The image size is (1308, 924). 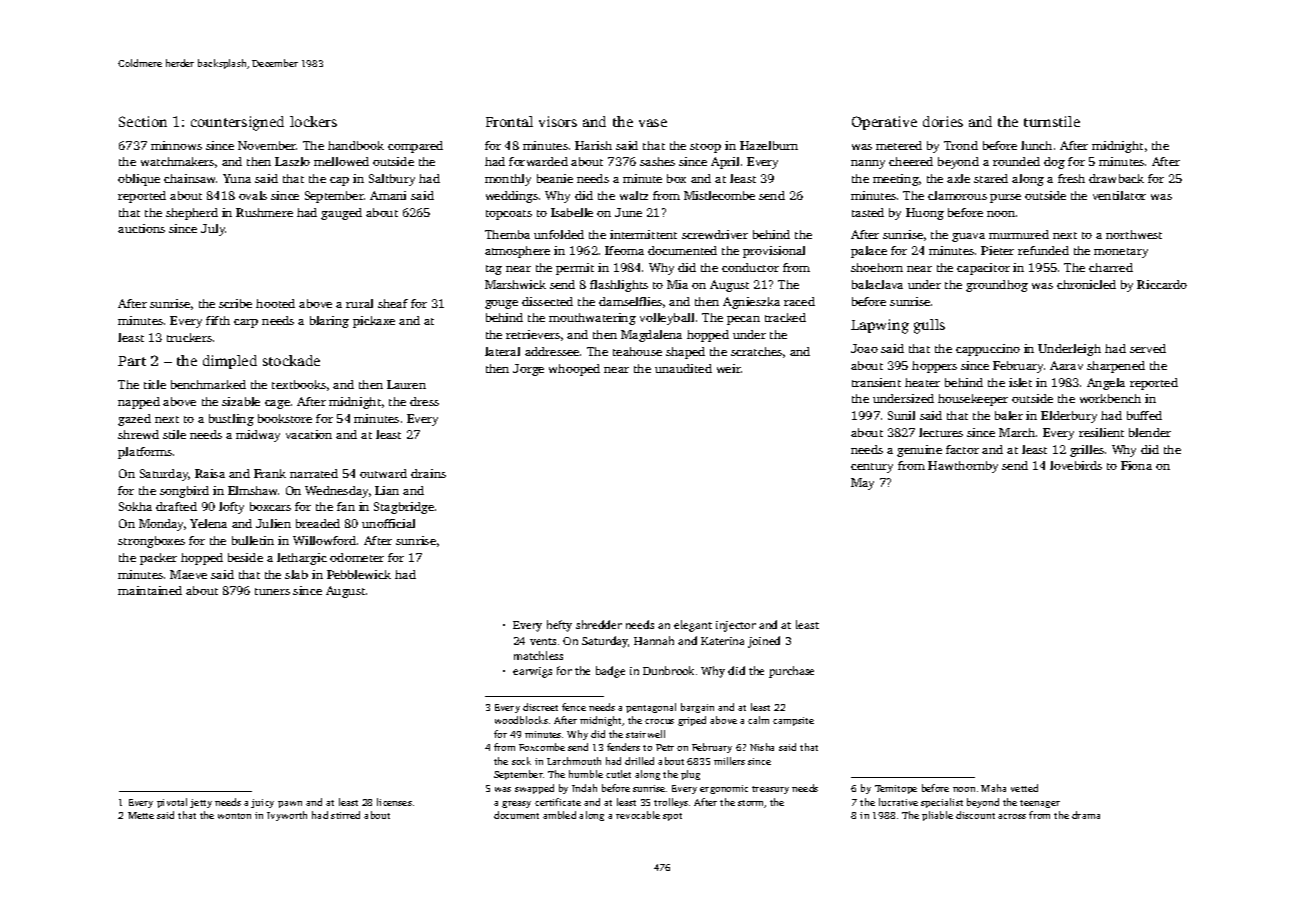 I want to click on shredder, so click(x=599, y=624).
